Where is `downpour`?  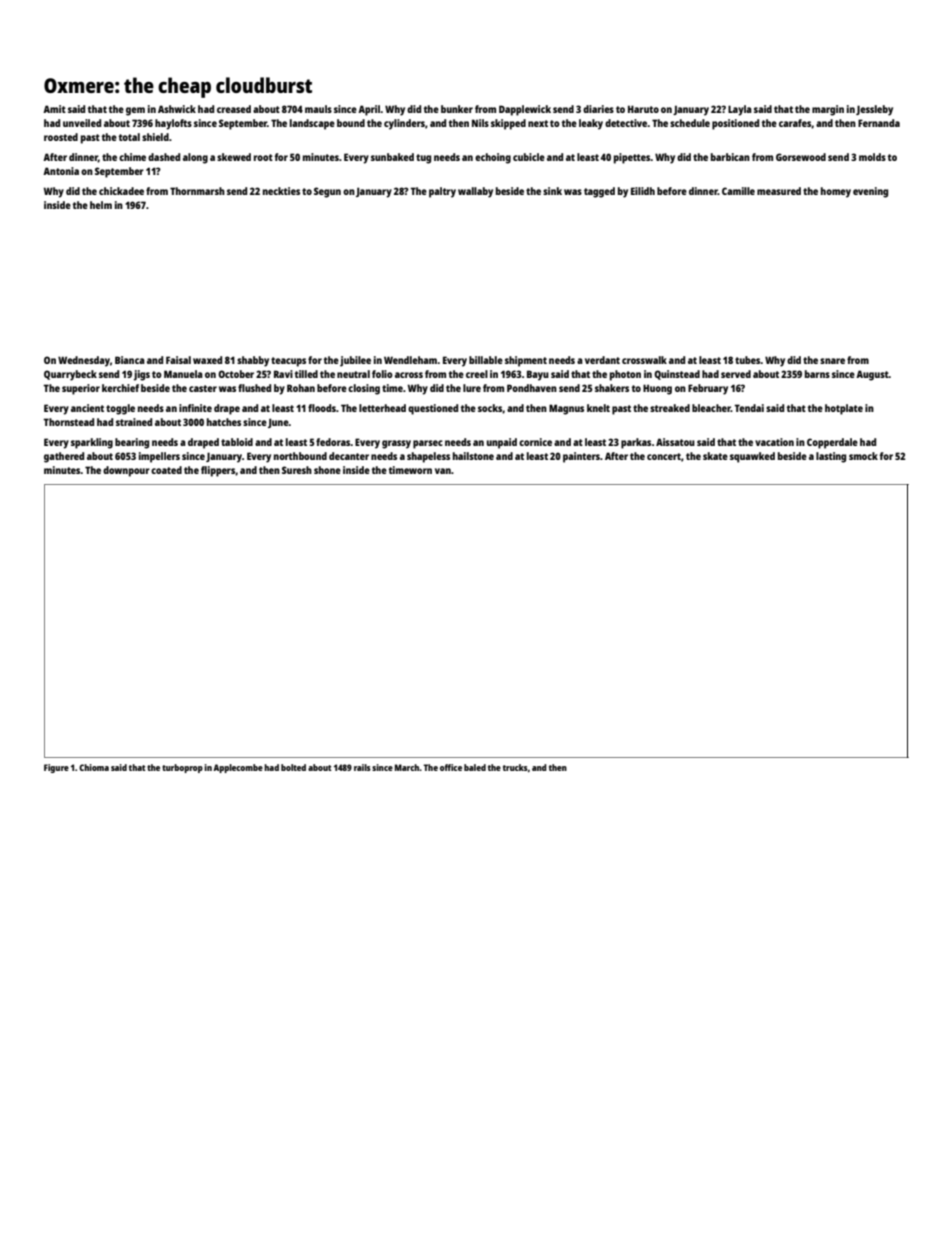
downpour is located at coordinates (126, 471).
